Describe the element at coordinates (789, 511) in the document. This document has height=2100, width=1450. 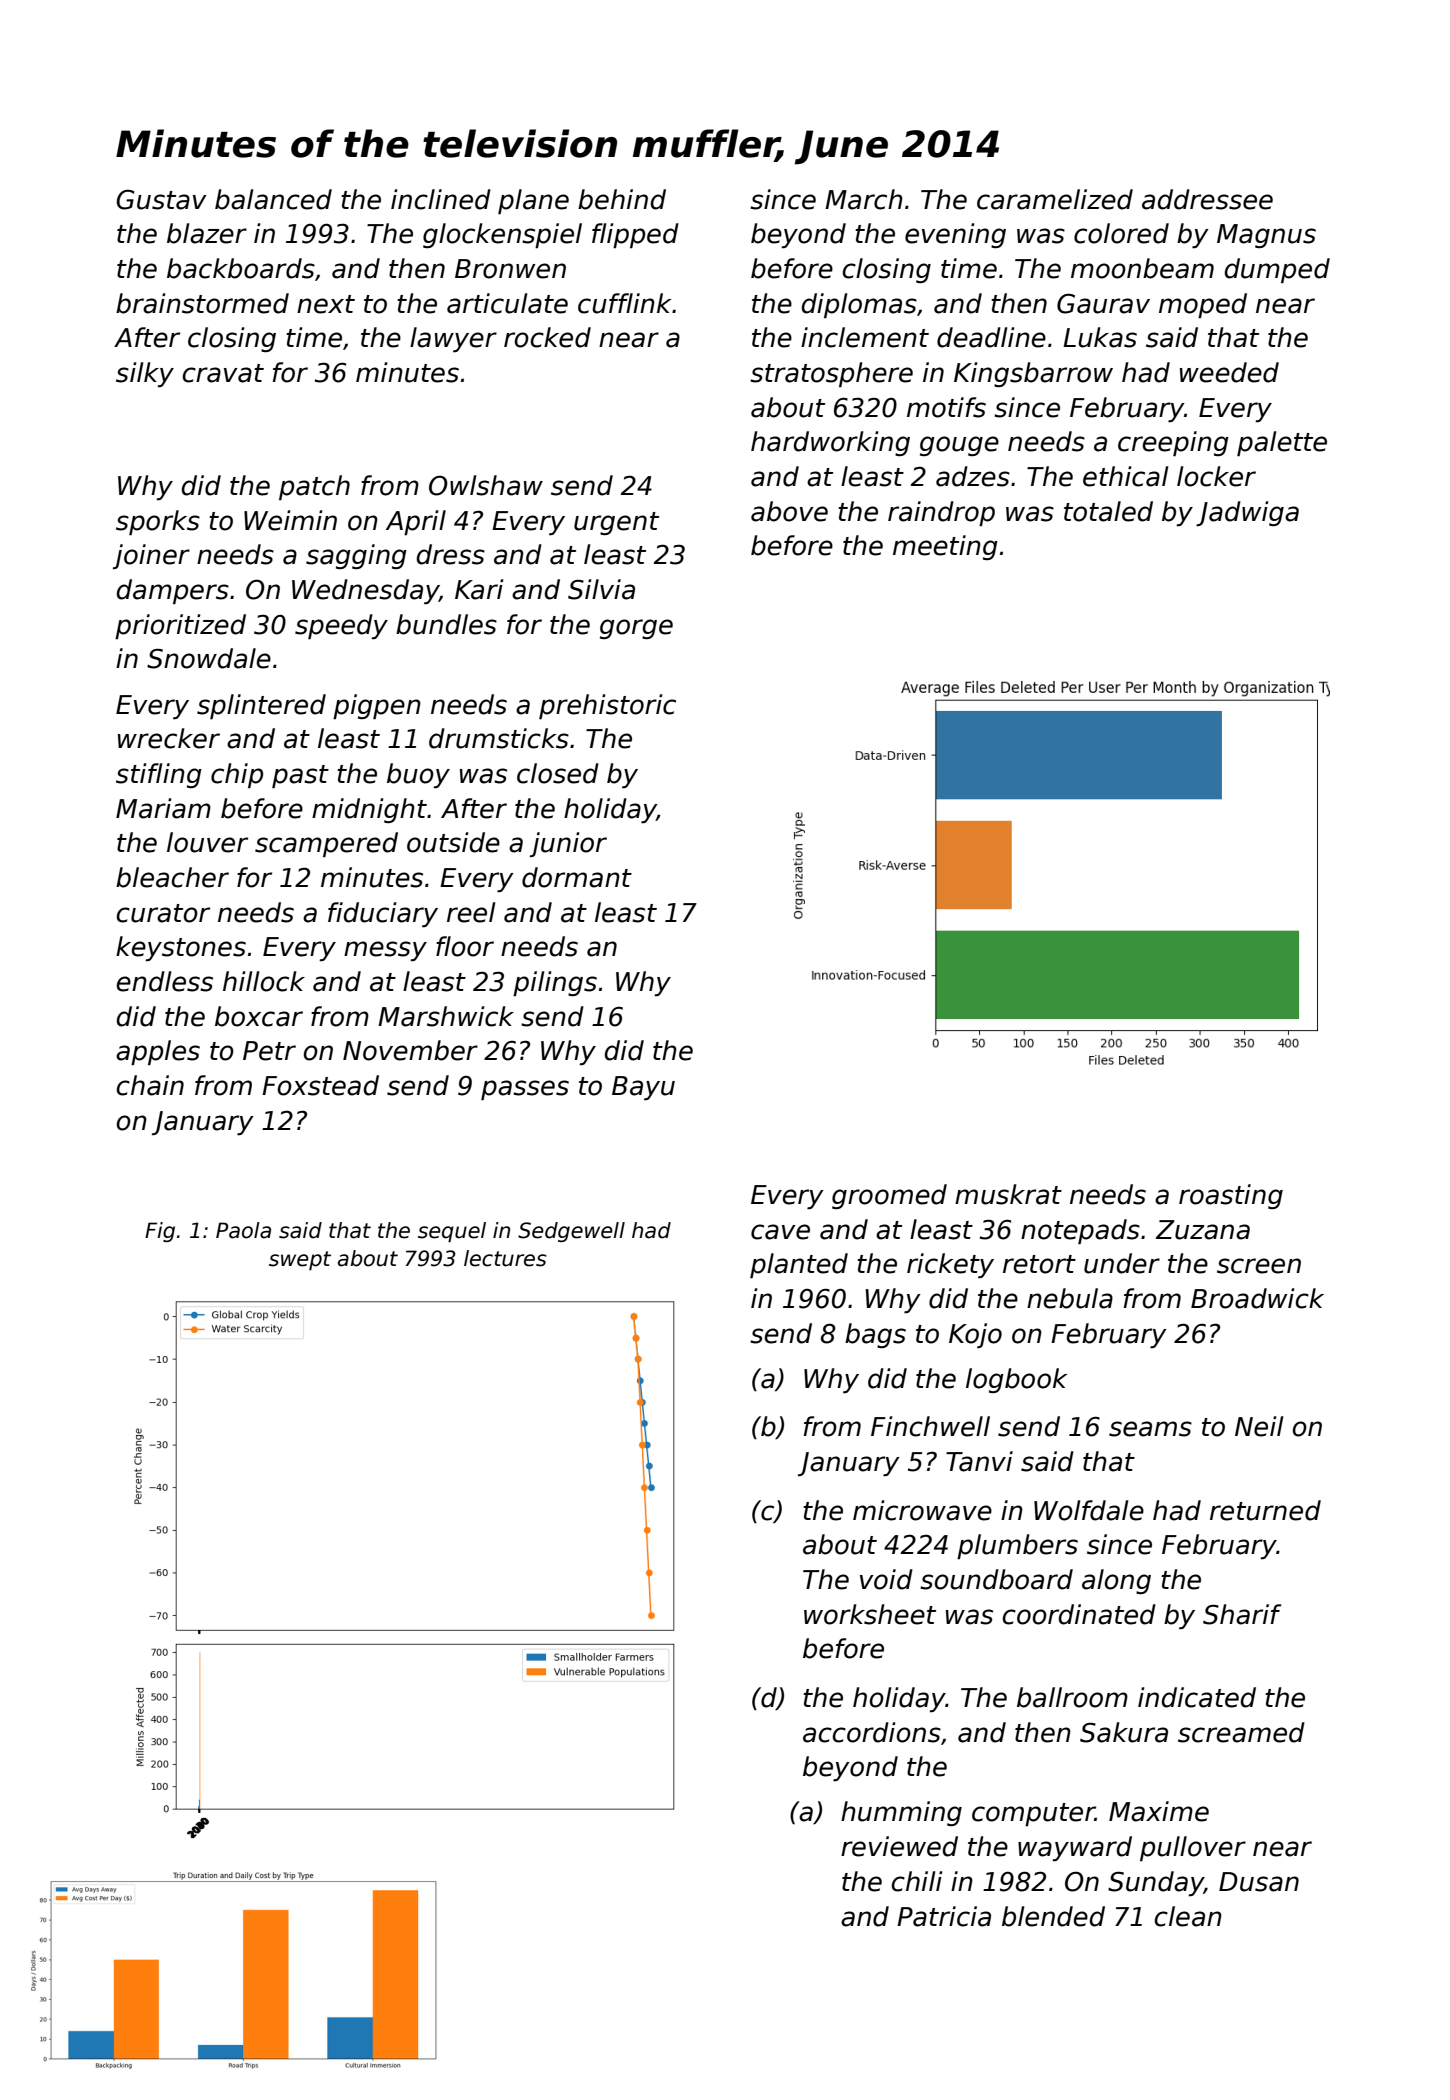
I see `above` at that location.
